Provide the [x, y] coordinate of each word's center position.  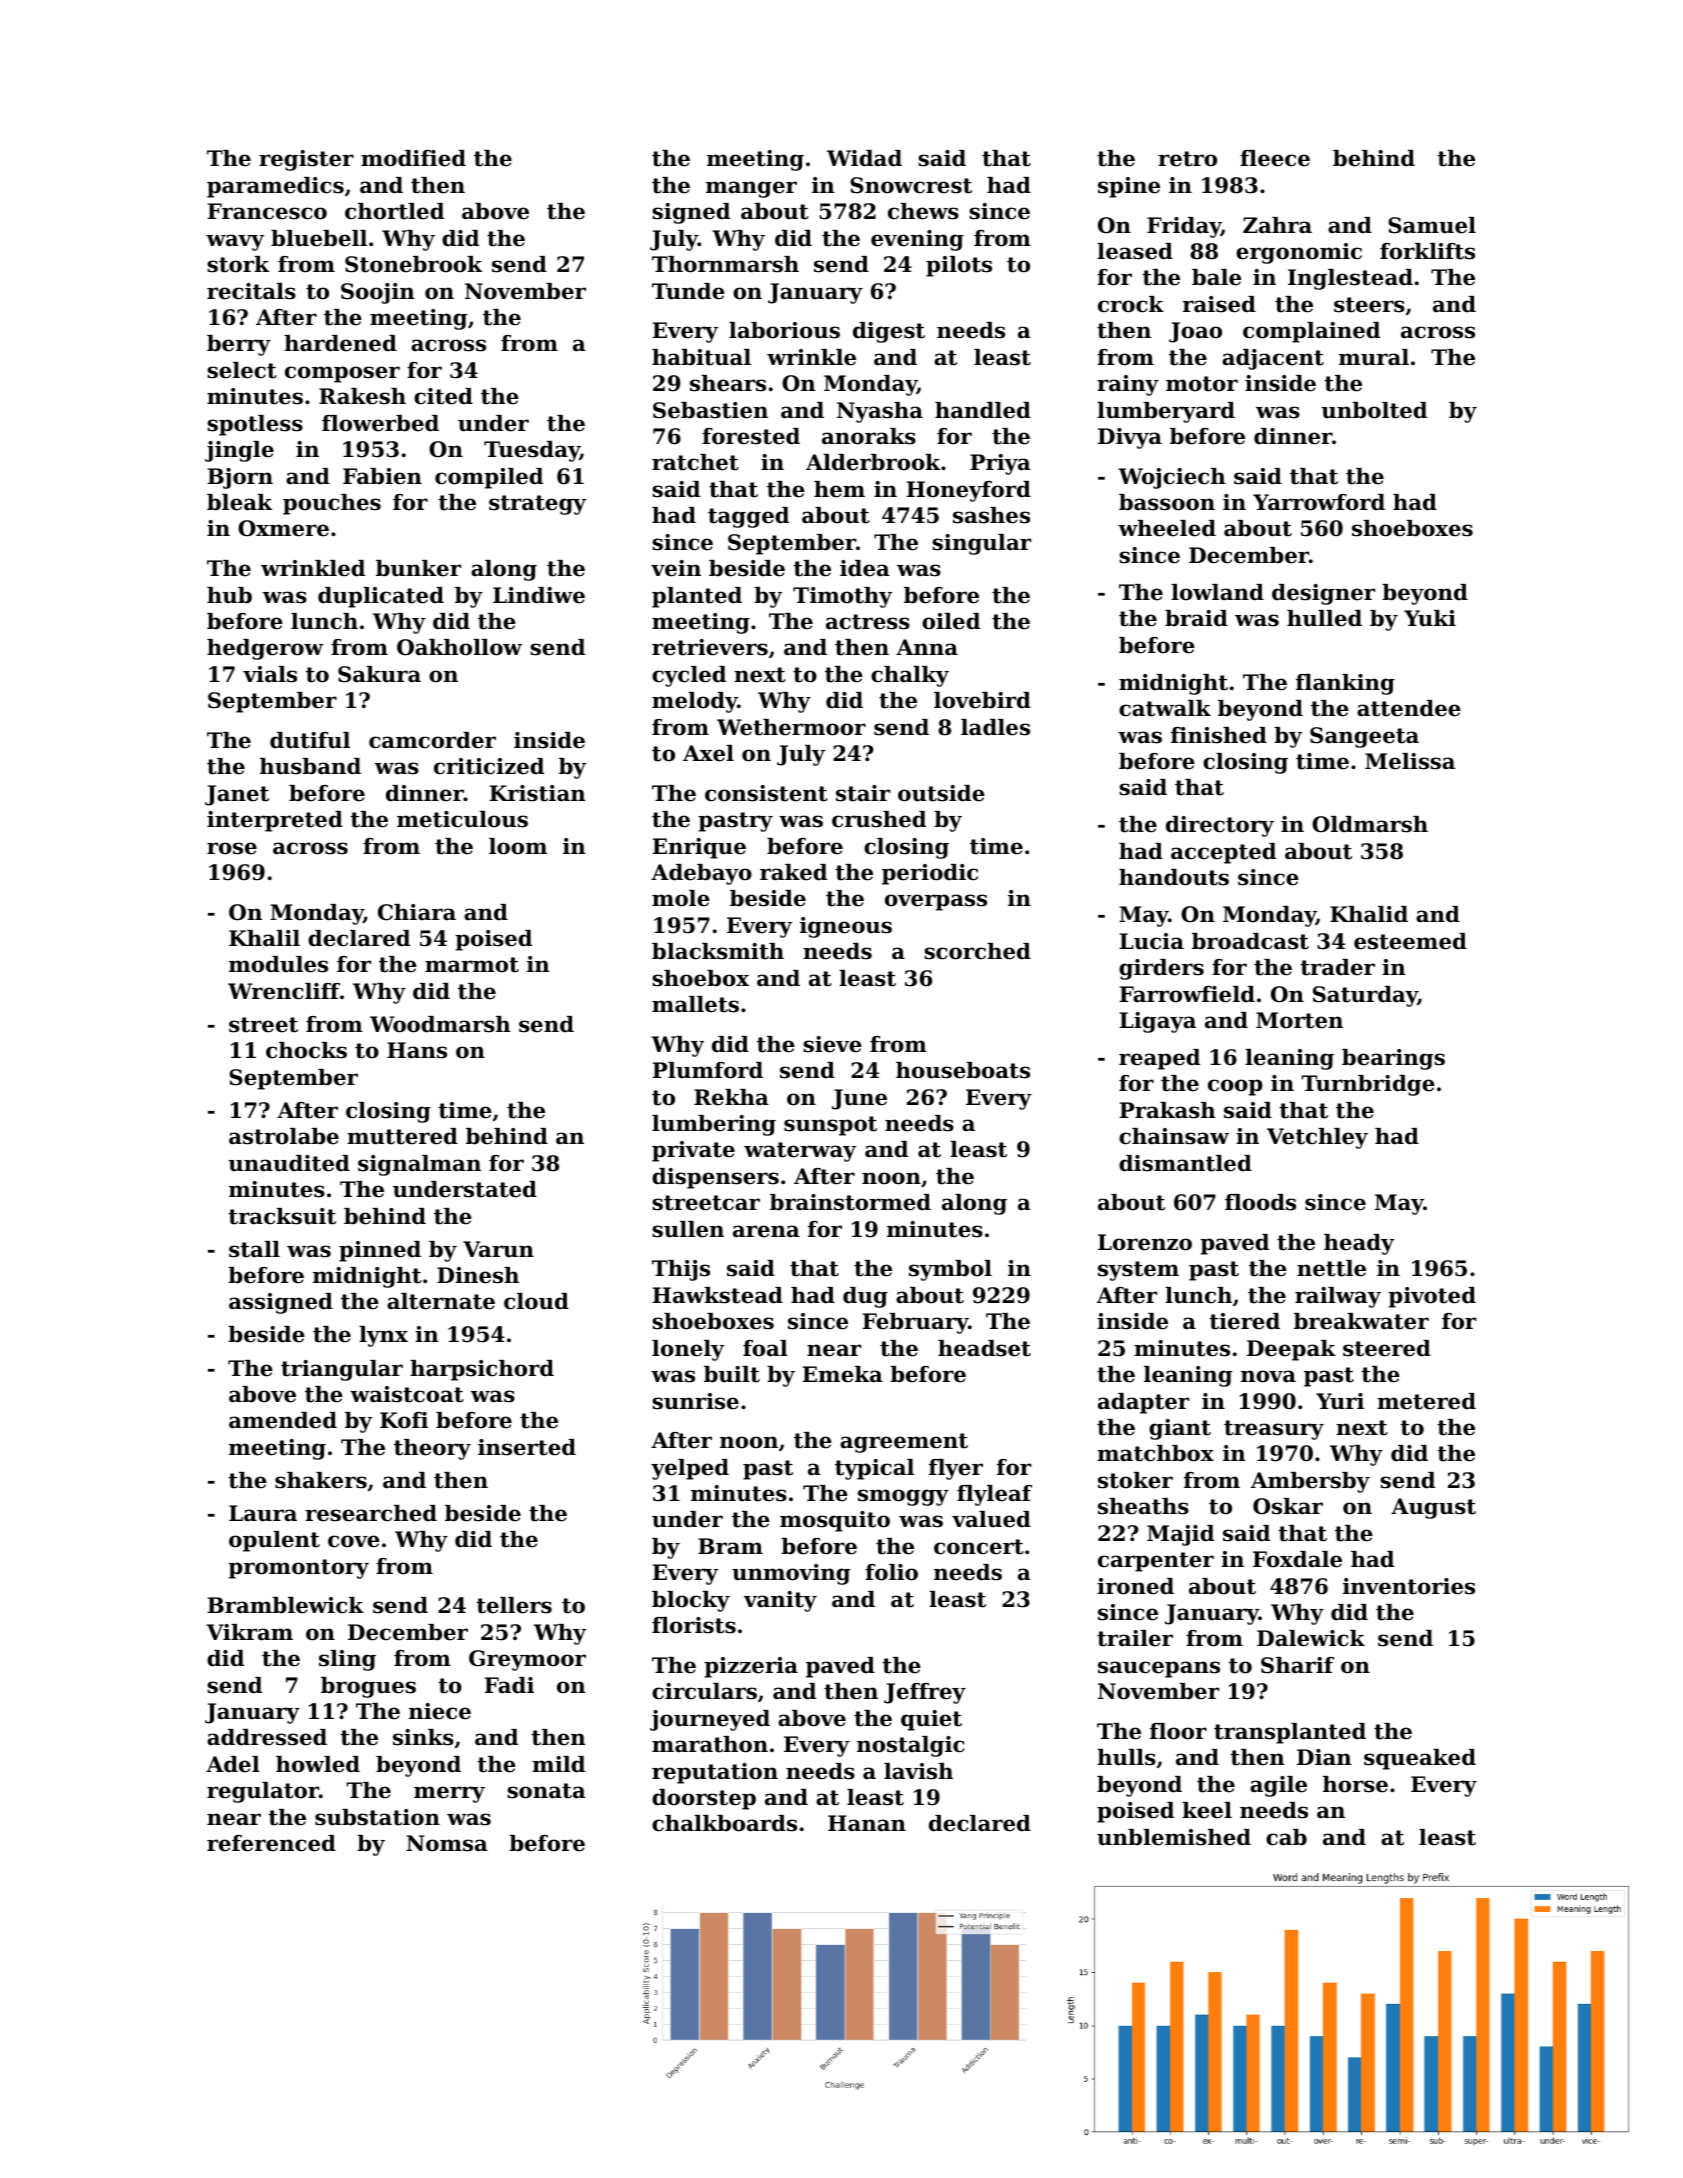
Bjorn [240, 478]
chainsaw [1174, 1136]
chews [923, 211]
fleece [1275, 158]
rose [232, 848]
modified [413, 158]
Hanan [867, 1823]
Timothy [842, 597]
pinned [380, 1251]
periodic [930, 874]
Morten [1299, 1020]
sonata [546, 1791]
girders [1161, 969]
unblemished [1174, 1837]
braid [1196, 618]
